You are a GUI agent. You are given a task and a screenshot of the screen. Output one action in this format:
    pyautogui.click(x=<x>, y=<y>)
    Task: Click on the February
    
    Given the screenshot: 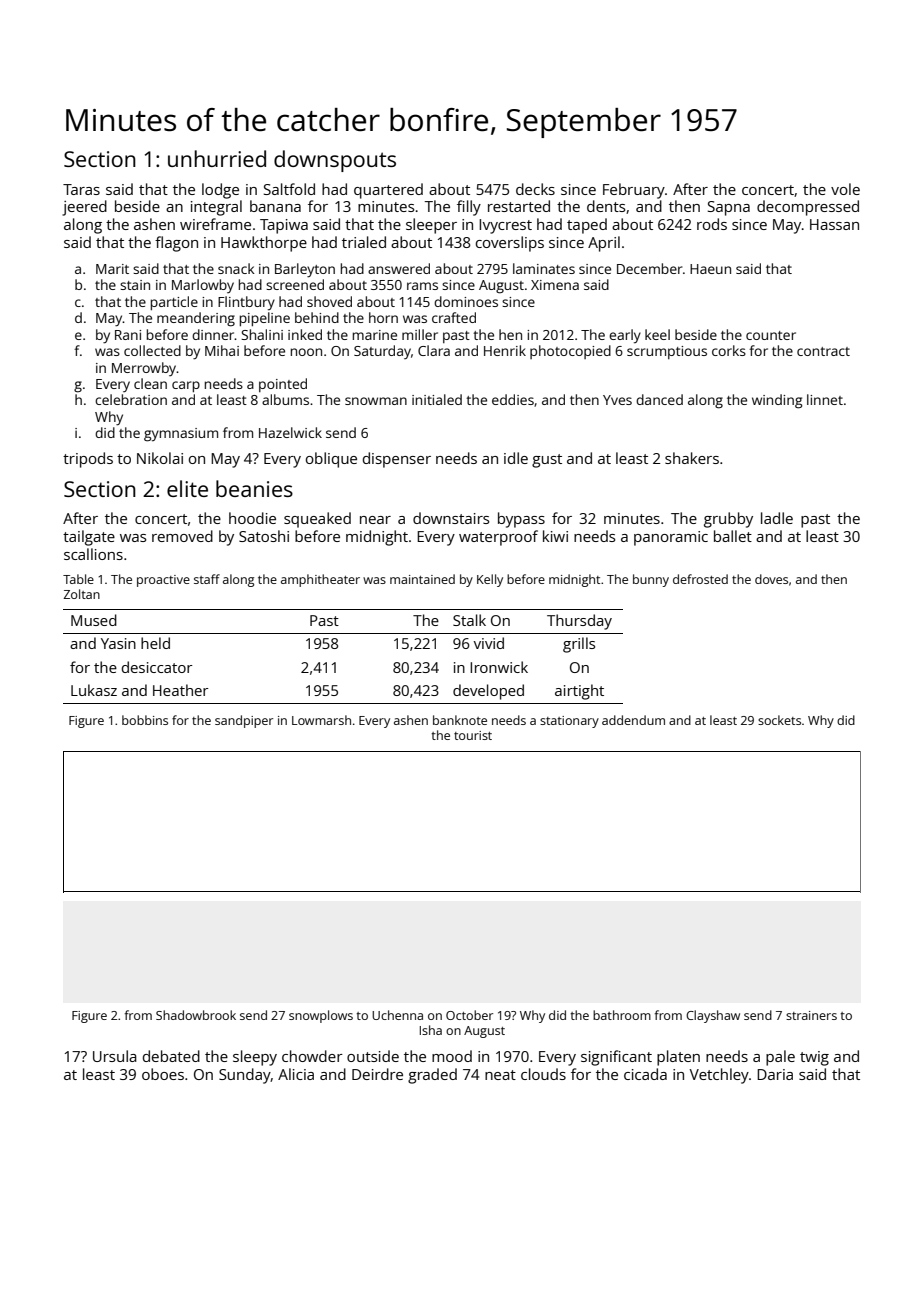 What is the action you would take?
    pyautogui.click(x=634, y=191)
